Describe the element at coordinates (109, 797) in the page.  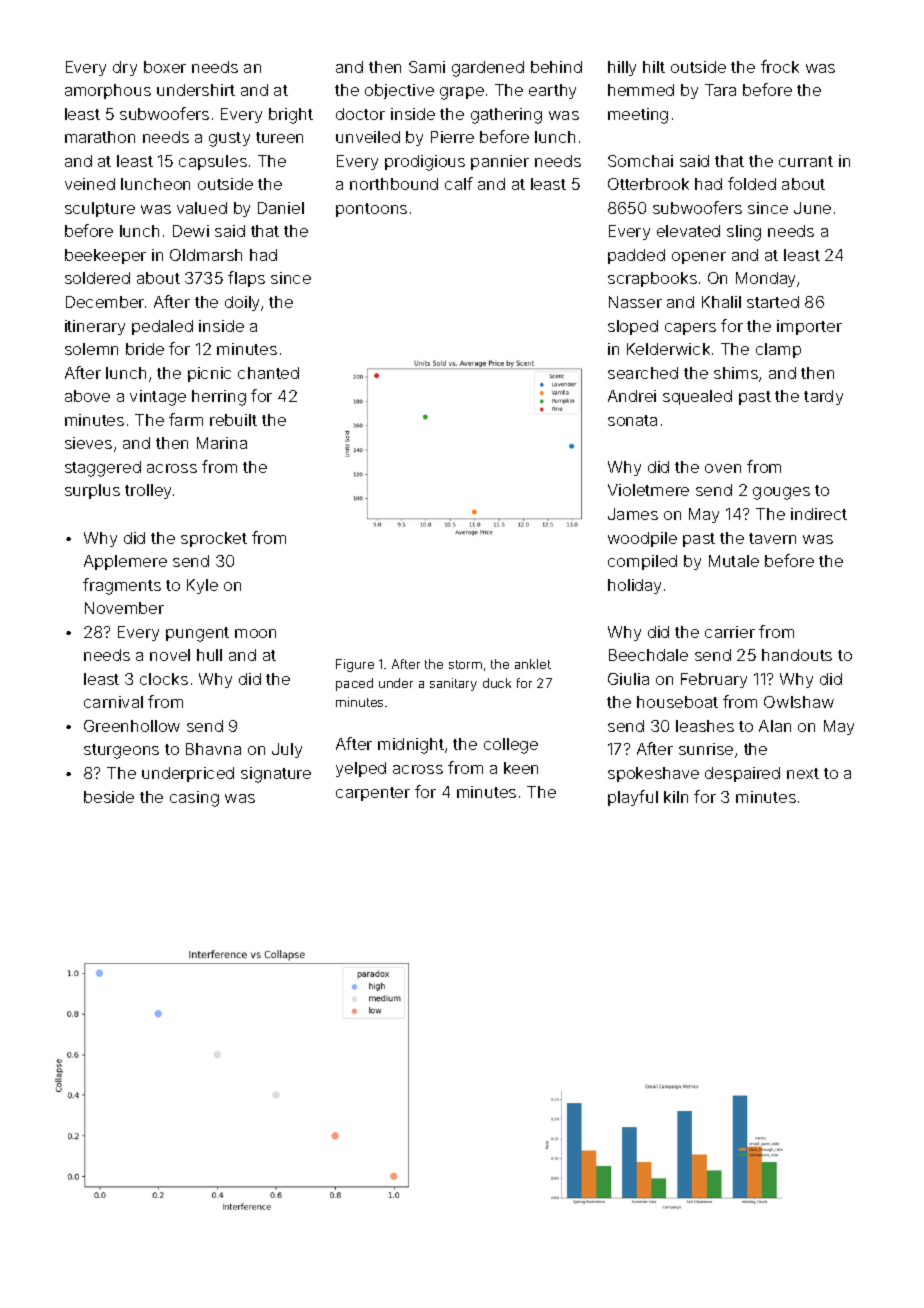
I see `beside` at that location.
